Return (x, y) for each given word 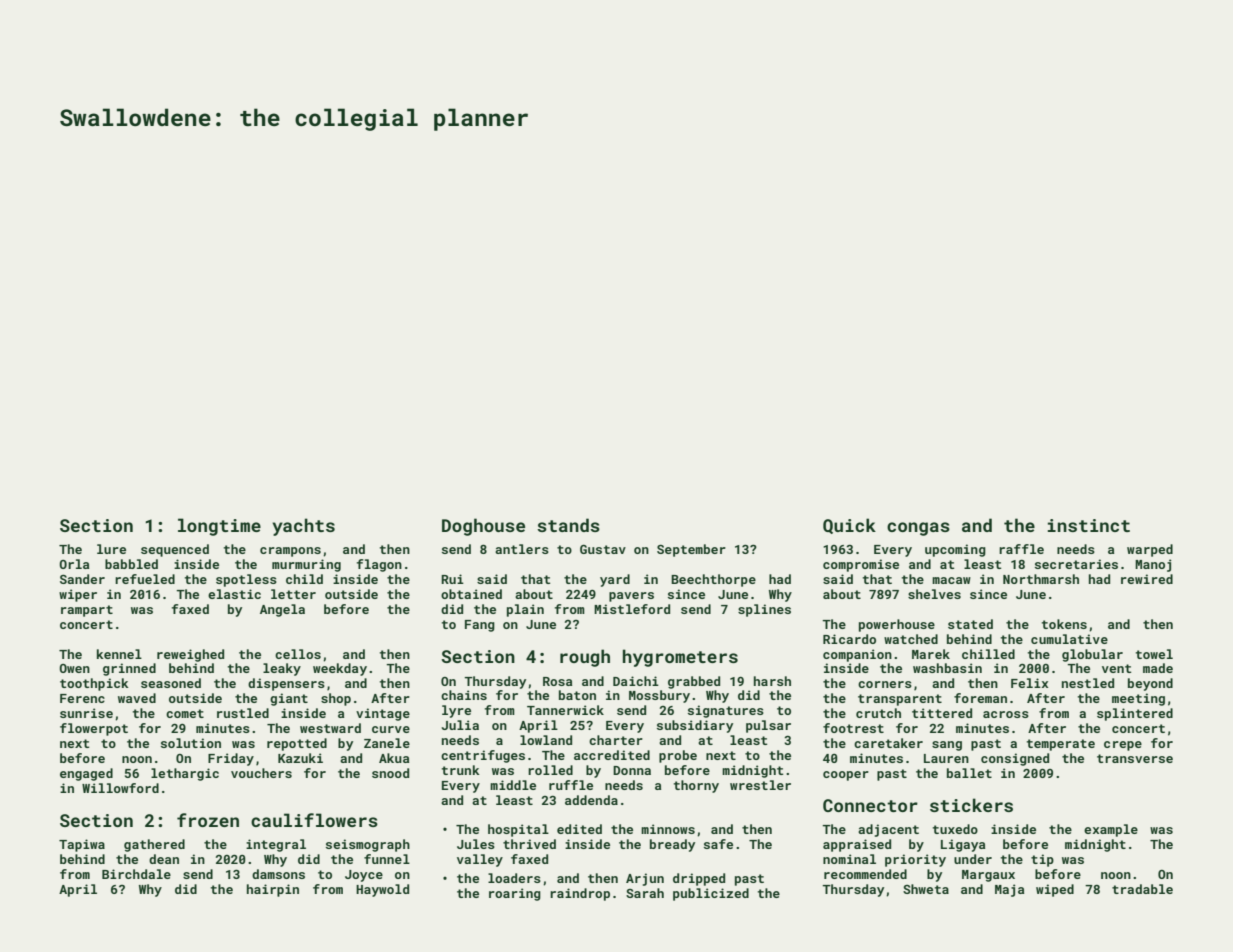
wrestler (760, 785)
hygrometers (680, 658)
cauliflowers (314, 820)
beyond (1150, 684)
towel (1154, 654)
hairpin (273, 890)
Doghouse (483, 527)
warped (1150, 550)
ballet (969, 773)
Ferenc (82, 698)
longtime (219, 527)
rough (585, 658)
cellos (298, 654)
